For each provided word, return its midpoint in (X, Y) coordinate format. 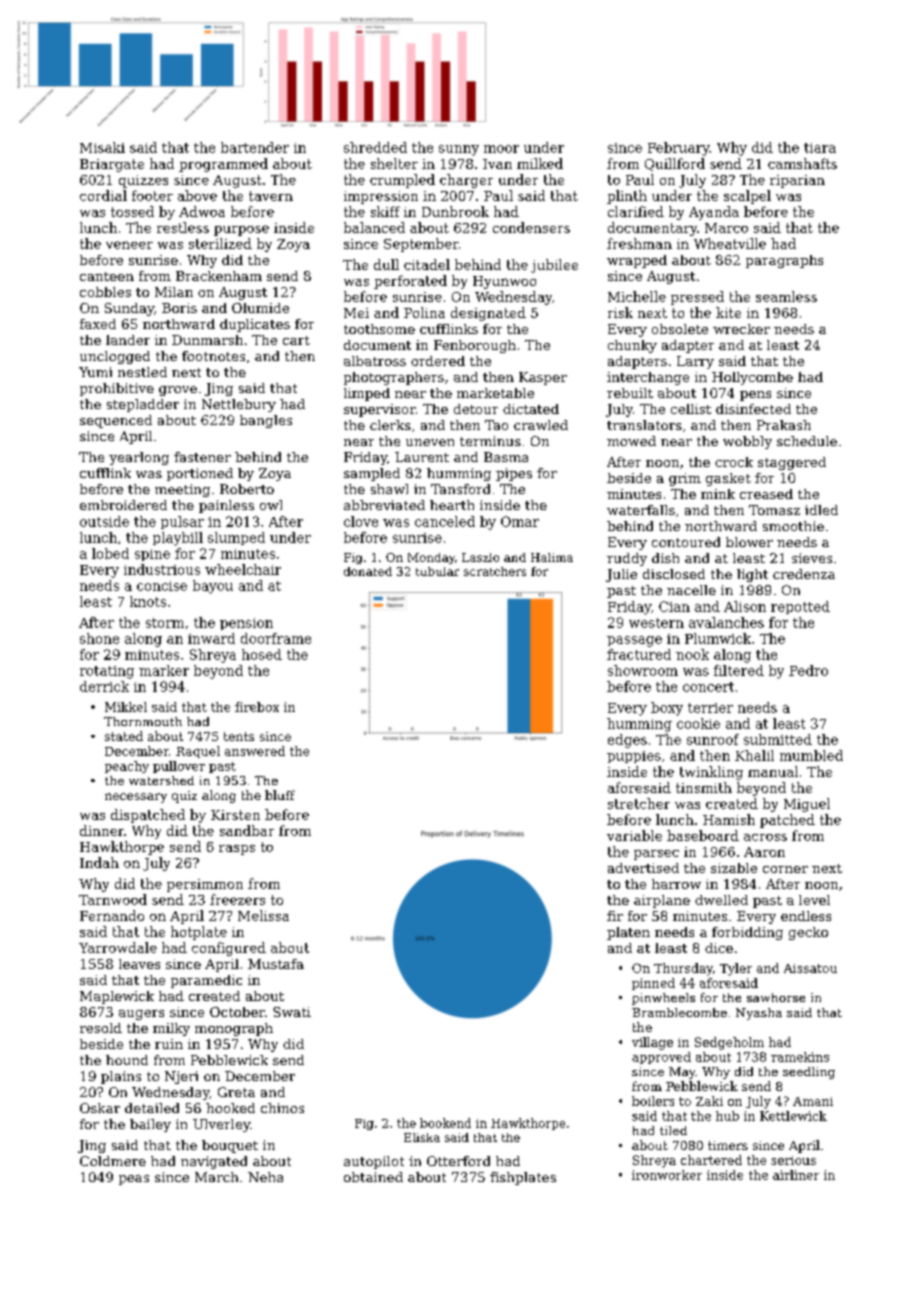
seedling (809, 1073)
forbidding (747, 933)
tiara (820, 148)
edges (627, 741)
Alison (745, 606)
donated (368, 571)
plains (121, 1077)
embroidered (123, 505)
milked (540, 163)
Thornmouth (143, 721)
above (197, 195)
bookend (445, 1123)
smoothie (793, 526)
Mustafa (276, 964)
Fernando (112, 915)
